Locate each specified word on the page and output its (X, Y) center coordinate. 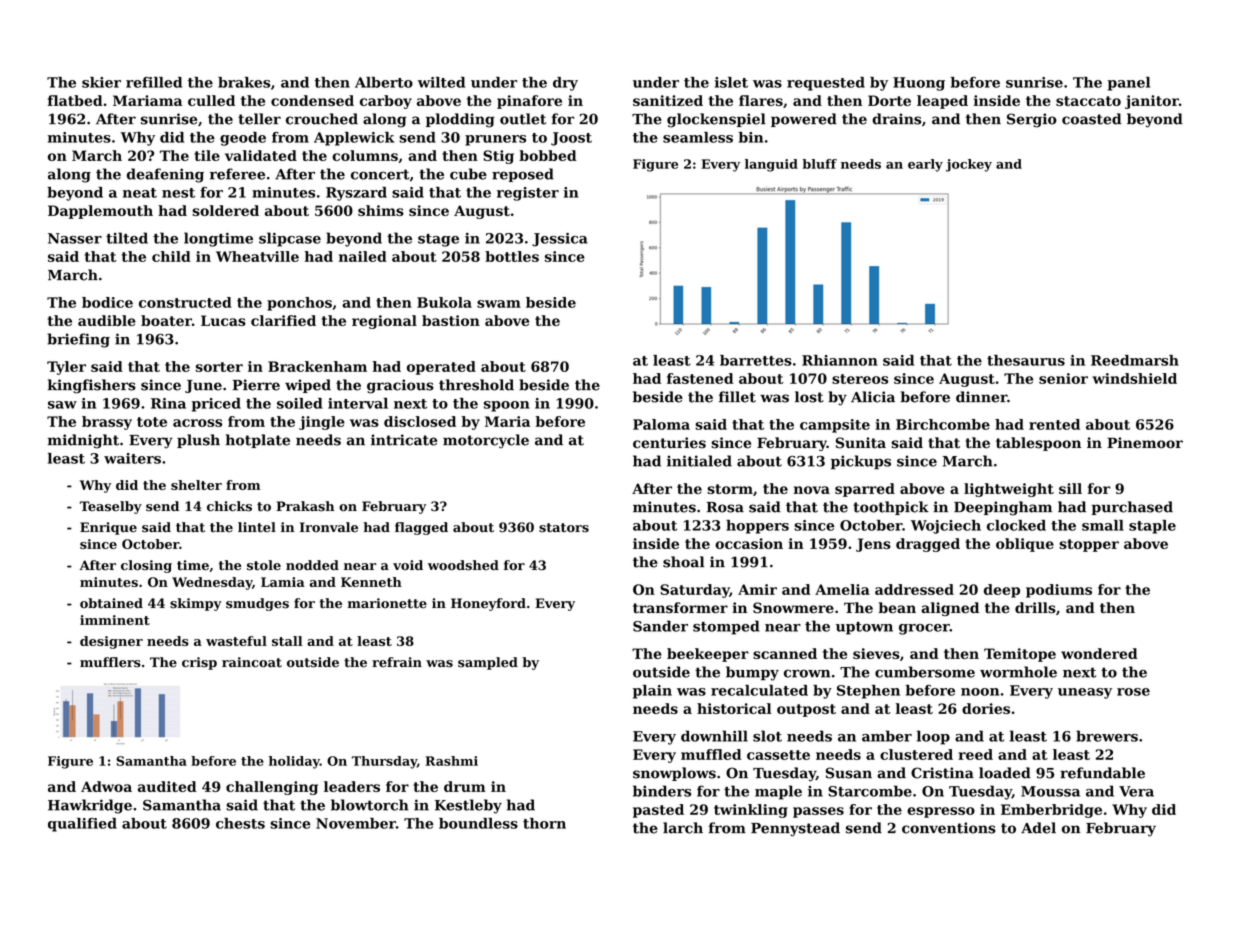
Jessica (560, 240)
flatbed (75, 100)
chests (240, 823)
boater (166, 320)
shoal (683, 562)
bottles (512, 256)
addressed (914, 589)
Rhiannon (840, 360)
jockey (969, 165)
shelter (196, 485)
